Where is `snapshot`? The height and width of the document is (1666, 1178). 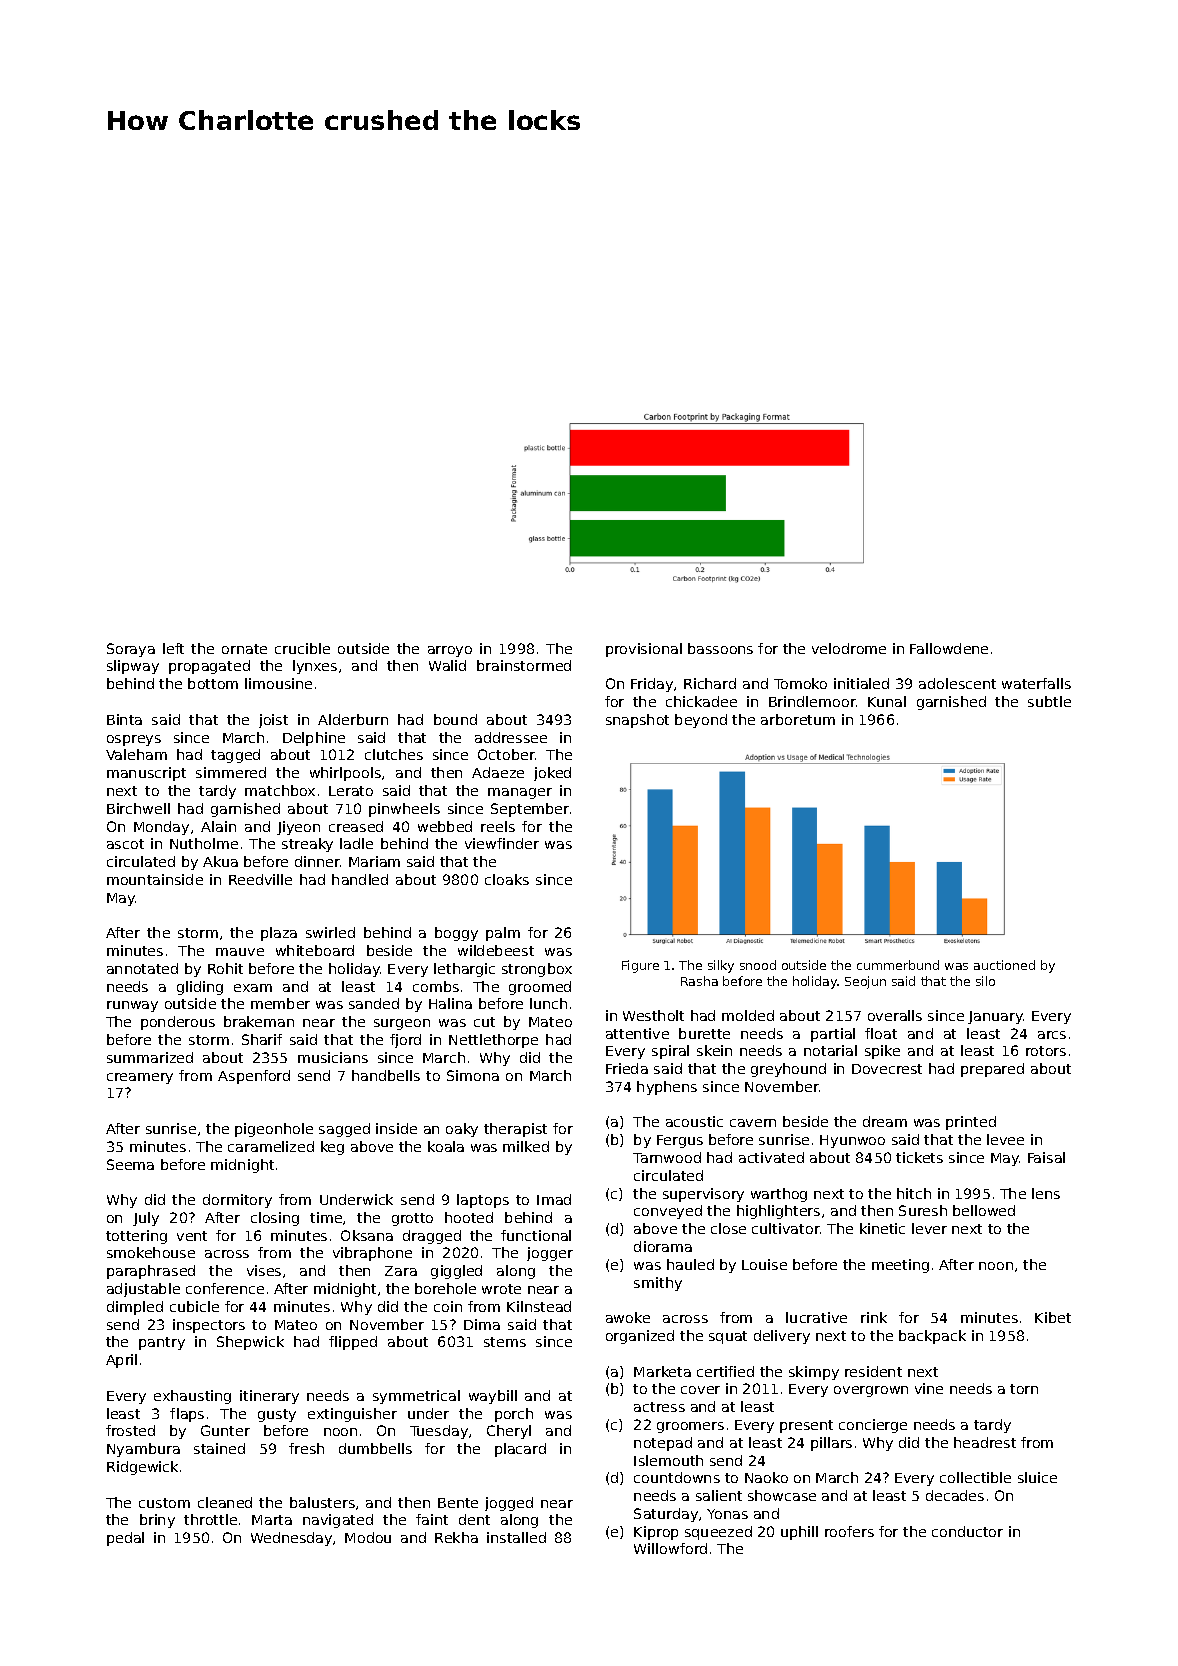
snapshot is located at coordinates (637, 721).
